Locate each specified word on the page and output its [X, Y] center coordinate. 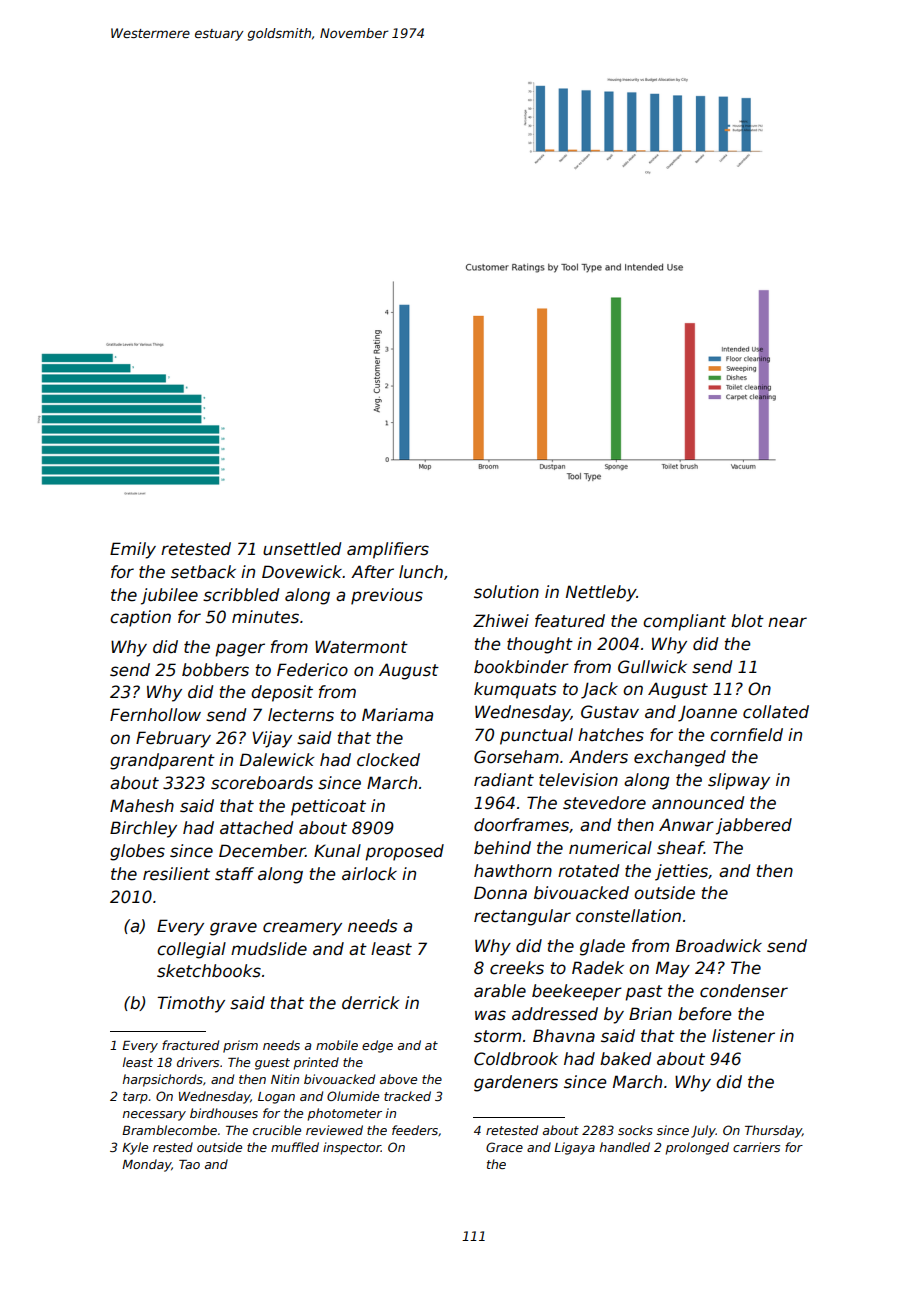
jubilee [169, 596]
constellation [628, 916]
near [787, 622]
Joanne [707, 713]
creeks [517, 968]
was [490, 1015]
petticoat [328, 807]
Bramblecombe [169, 1130]
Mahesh [142, 806]
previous [387, 596]
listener [743, 1036]
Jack [599, 690]
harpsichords [163, 1080]
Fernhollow [155, 715]
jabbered [754, 826]
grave [233, 929]
